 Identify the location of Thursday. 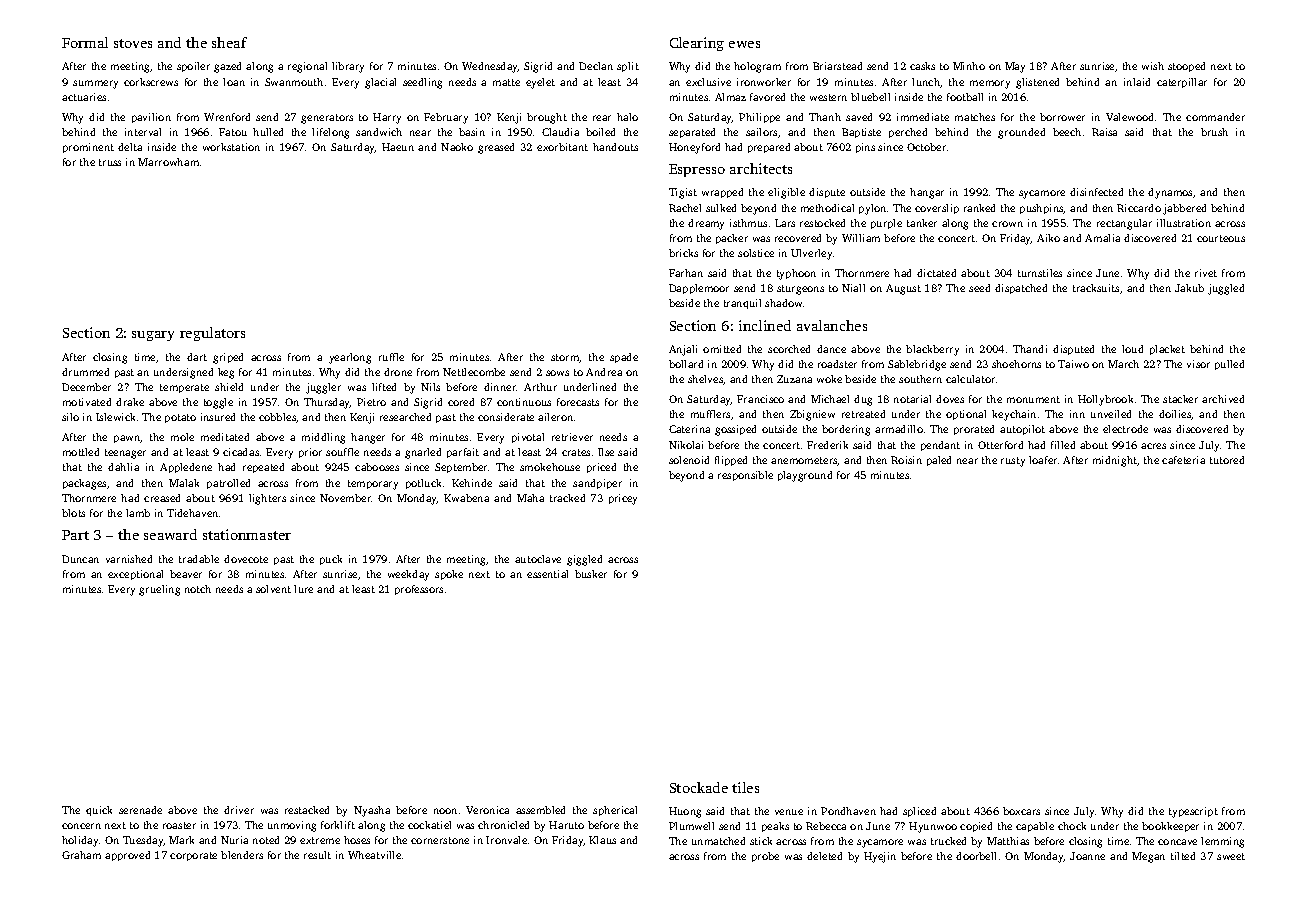
(327, 403).
